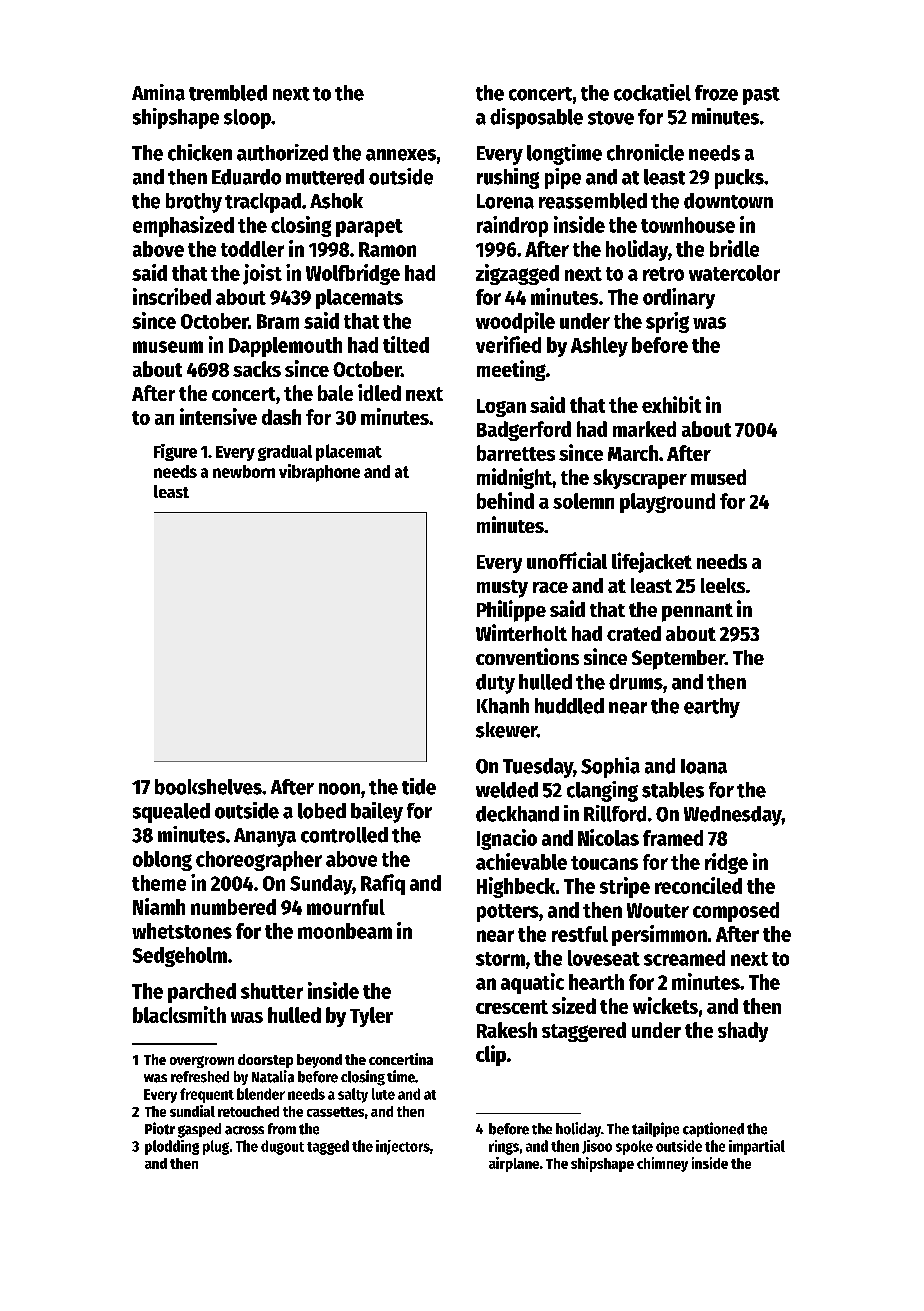 This screenshot has width=924, height=1311. What do you see at coordinates (265, 837) in the screenshot?
I see `Ananya` at bounding box center [265, 837].
